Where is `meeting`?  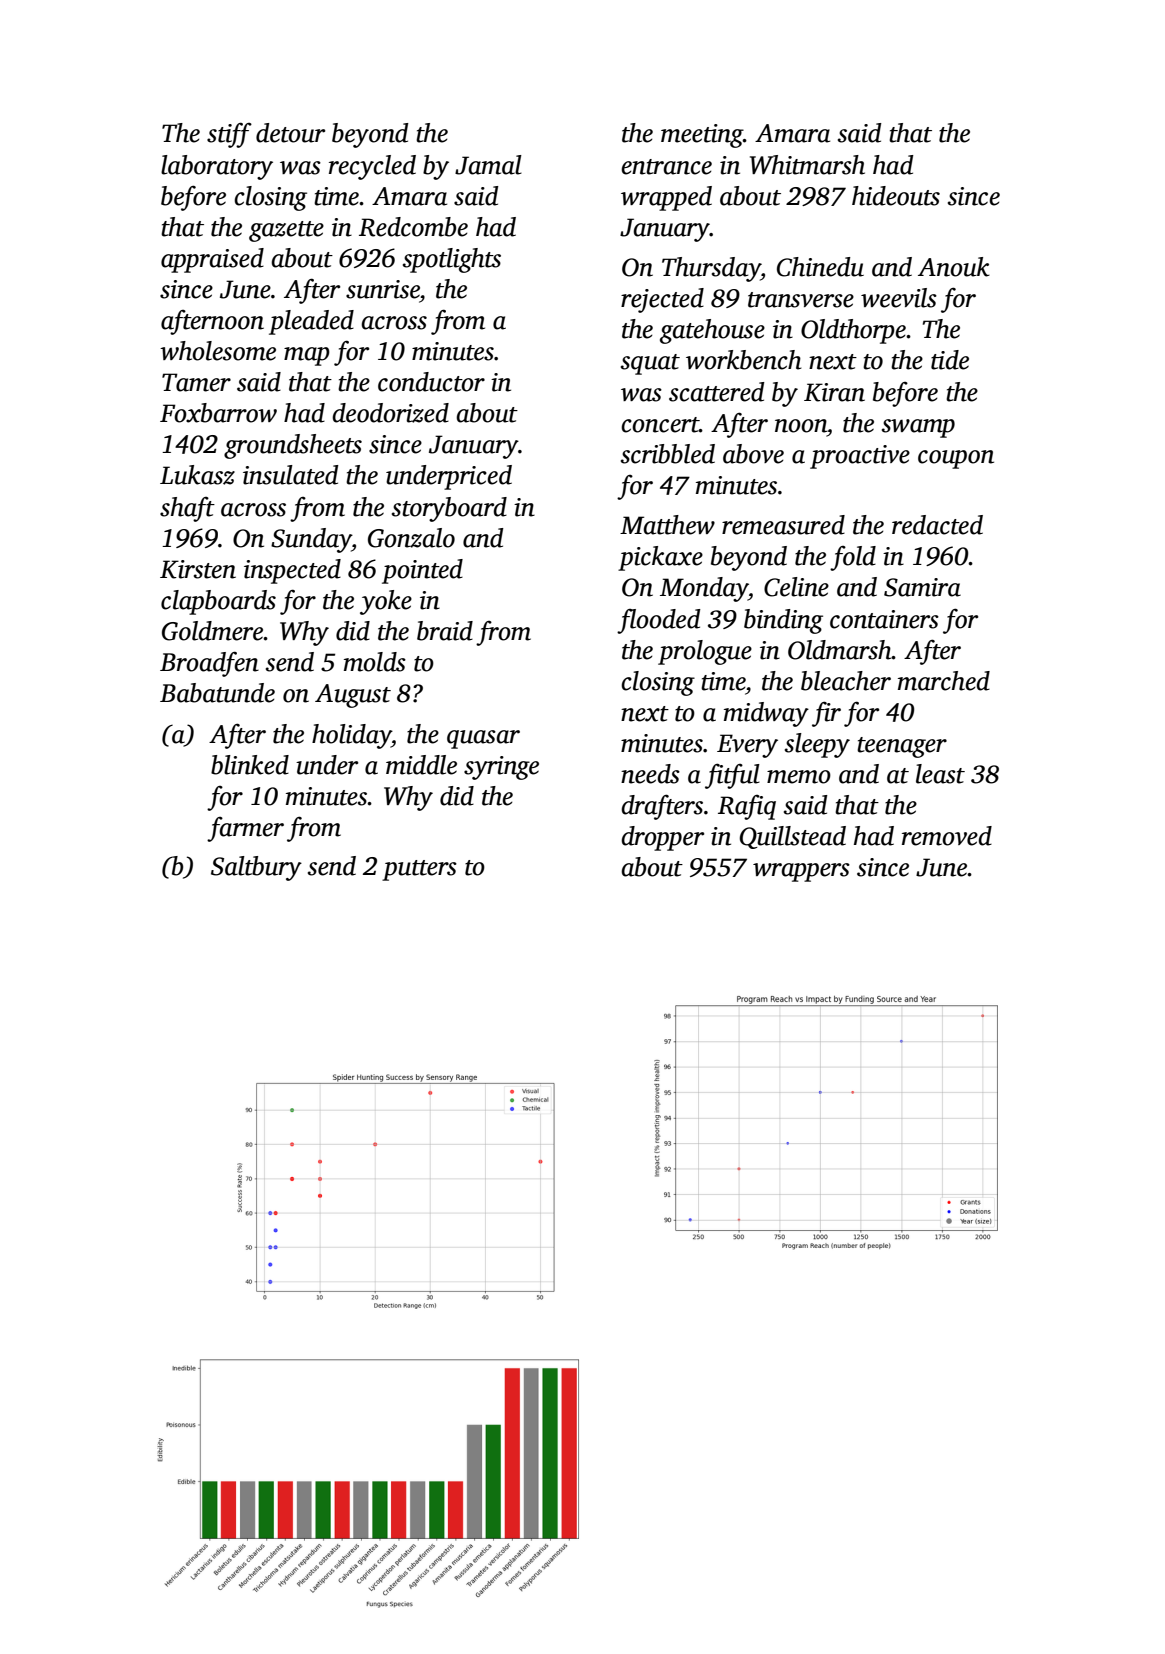 meeting is located at coordinates (702, 136).
